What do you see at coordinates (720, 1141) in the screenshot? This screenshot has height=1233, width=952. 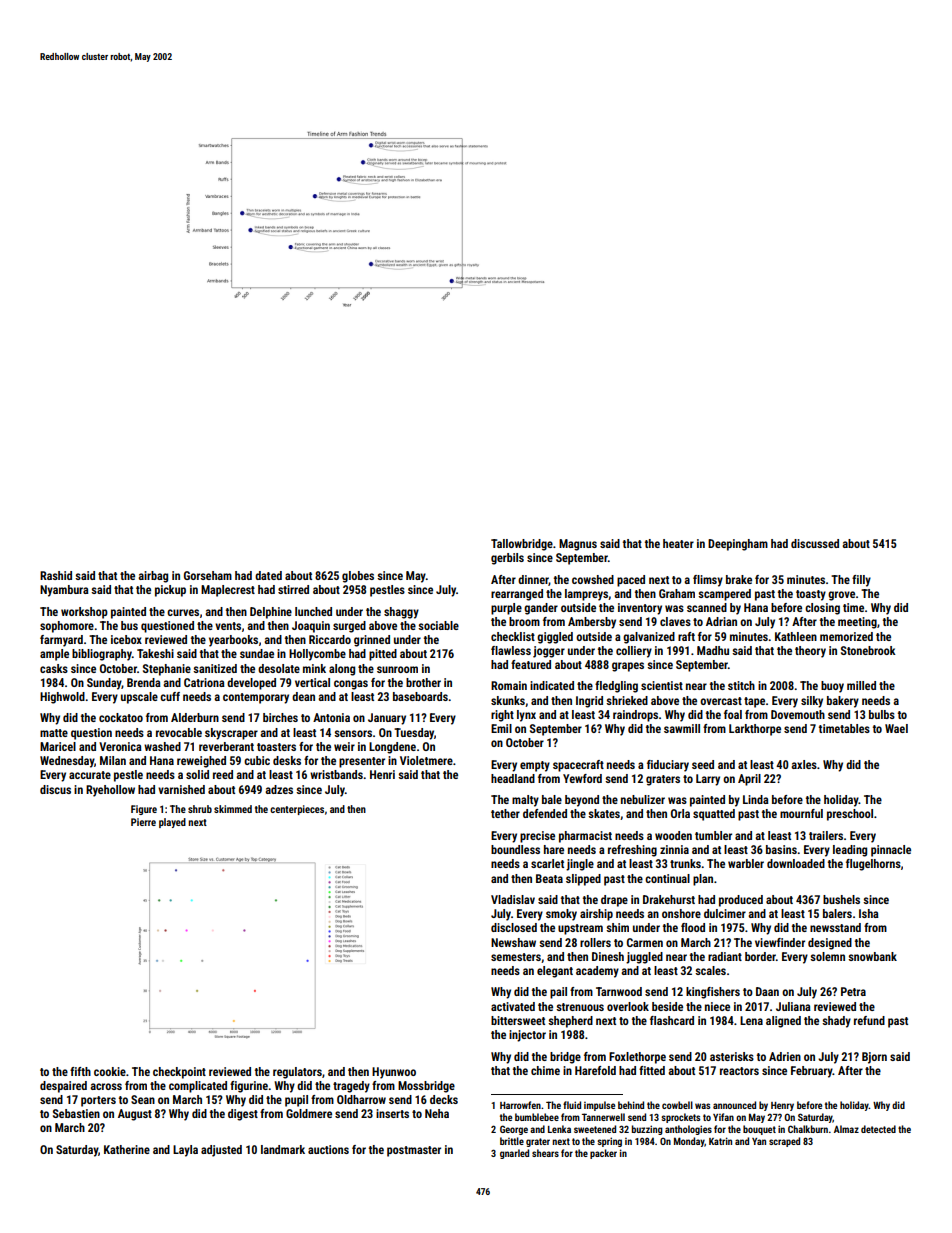 I see `Katrin` at bounding box center [720, 1141].
